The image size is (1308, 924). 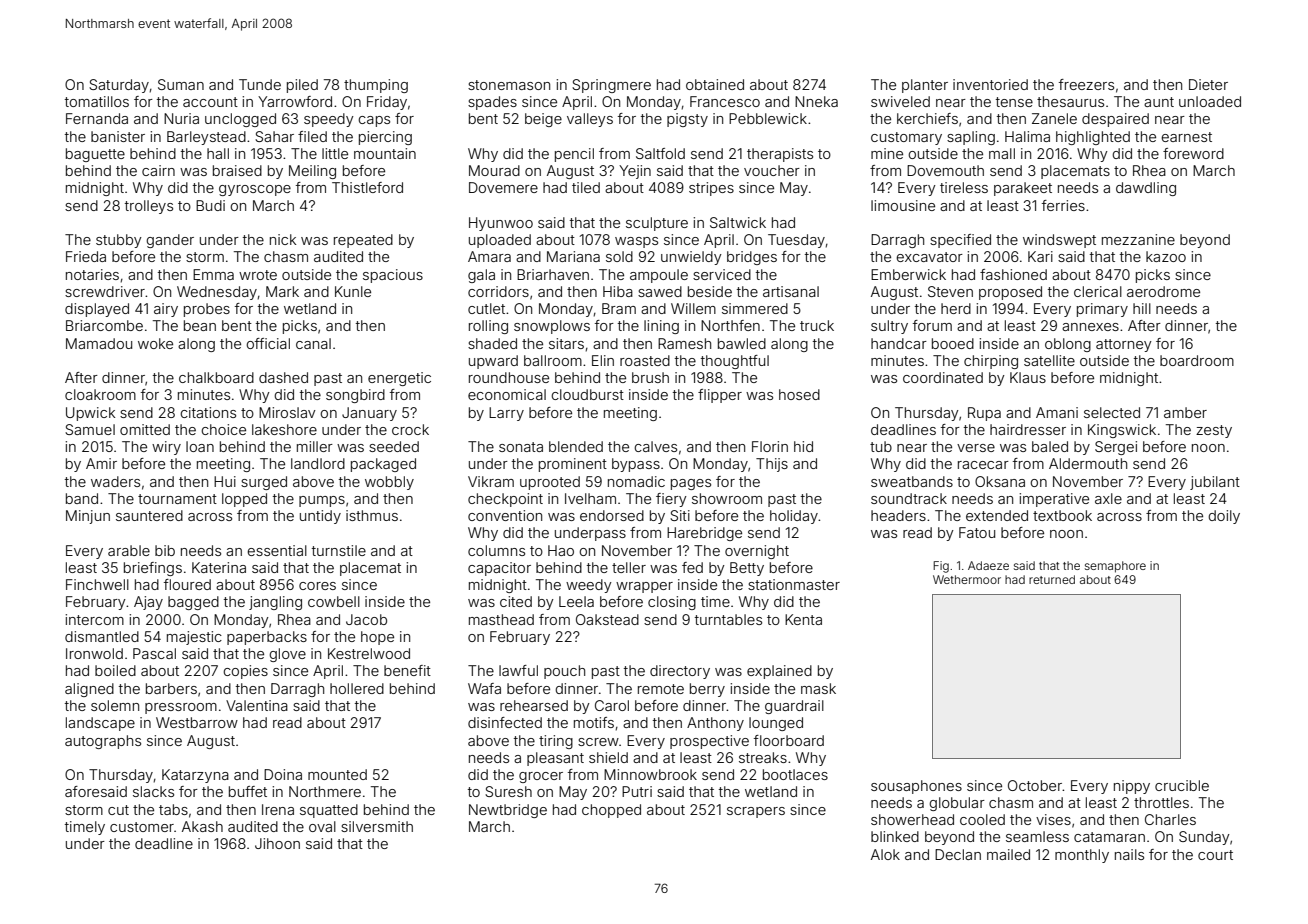 I want to click on pressroom, so click(x=181, y=708).
